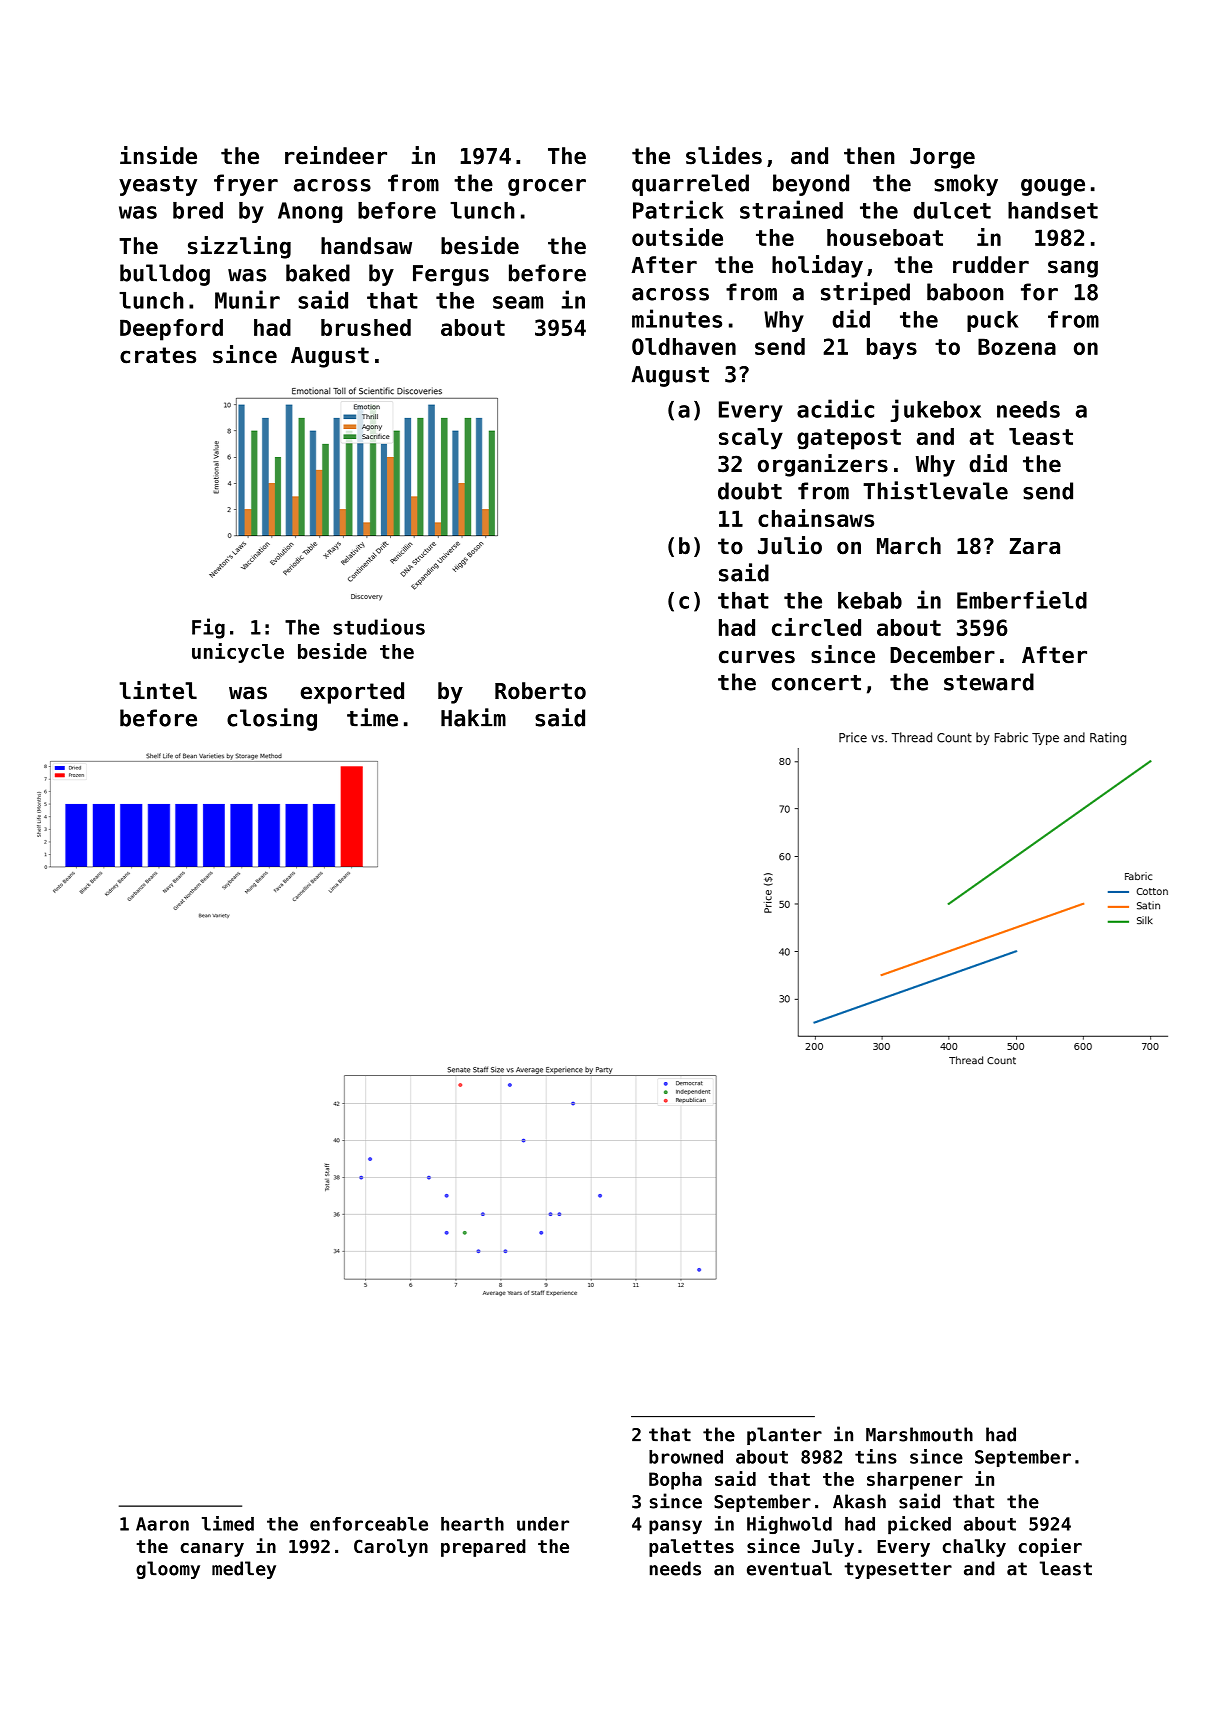  I want to click on reindeer, so click(336, 155).
